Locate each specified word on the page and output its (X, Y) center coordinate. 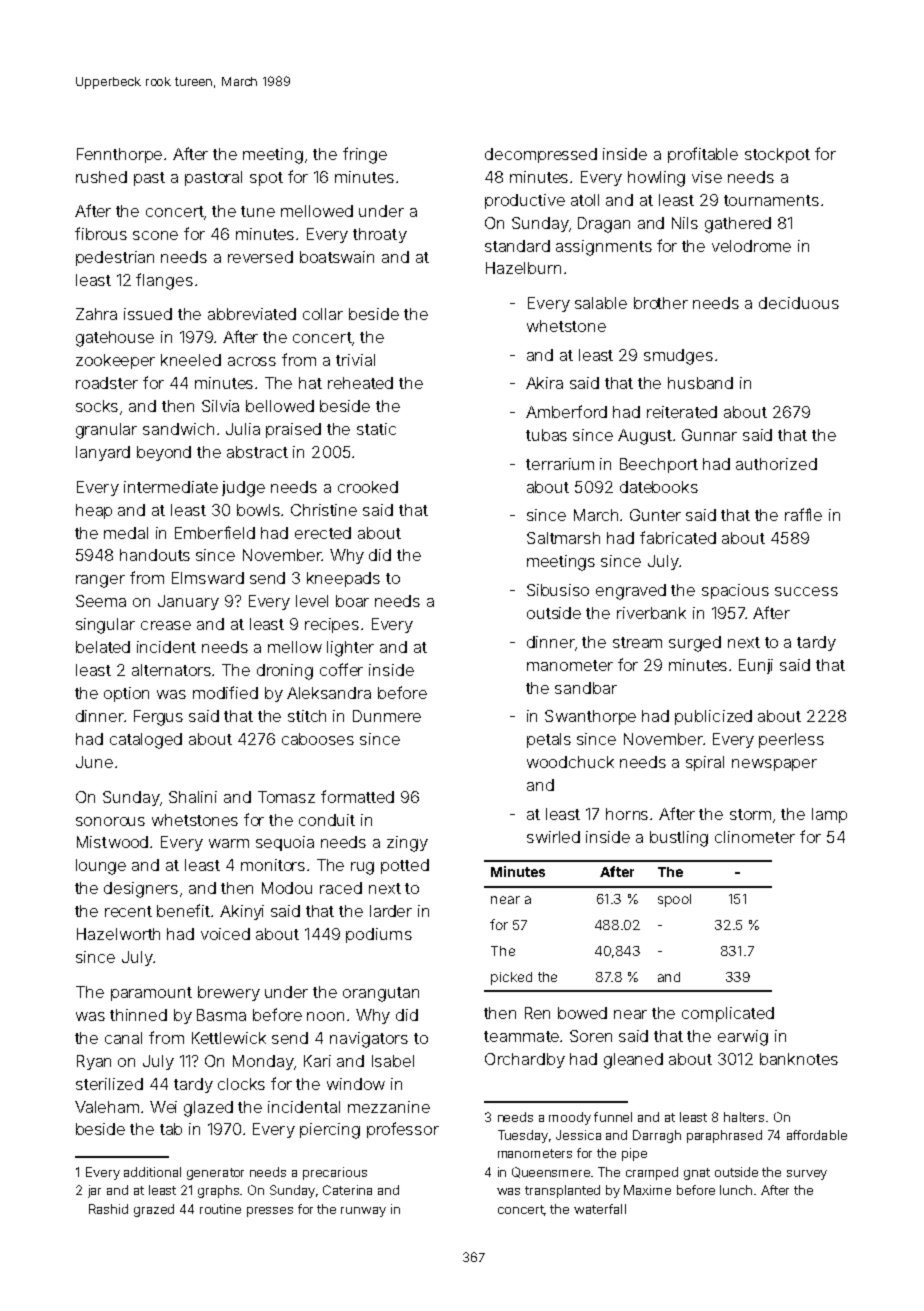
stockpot (777, 155)
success (806, 591)
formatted (357, 796)
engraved (631, 592)
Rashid (108, 1209)
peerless (791, 740)
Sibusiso (558, 590)
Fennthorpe (119, 155)
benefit (183, 910)
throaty (380, 235)
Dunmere (387, 716)
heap (94, 511)
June (94, 762)
